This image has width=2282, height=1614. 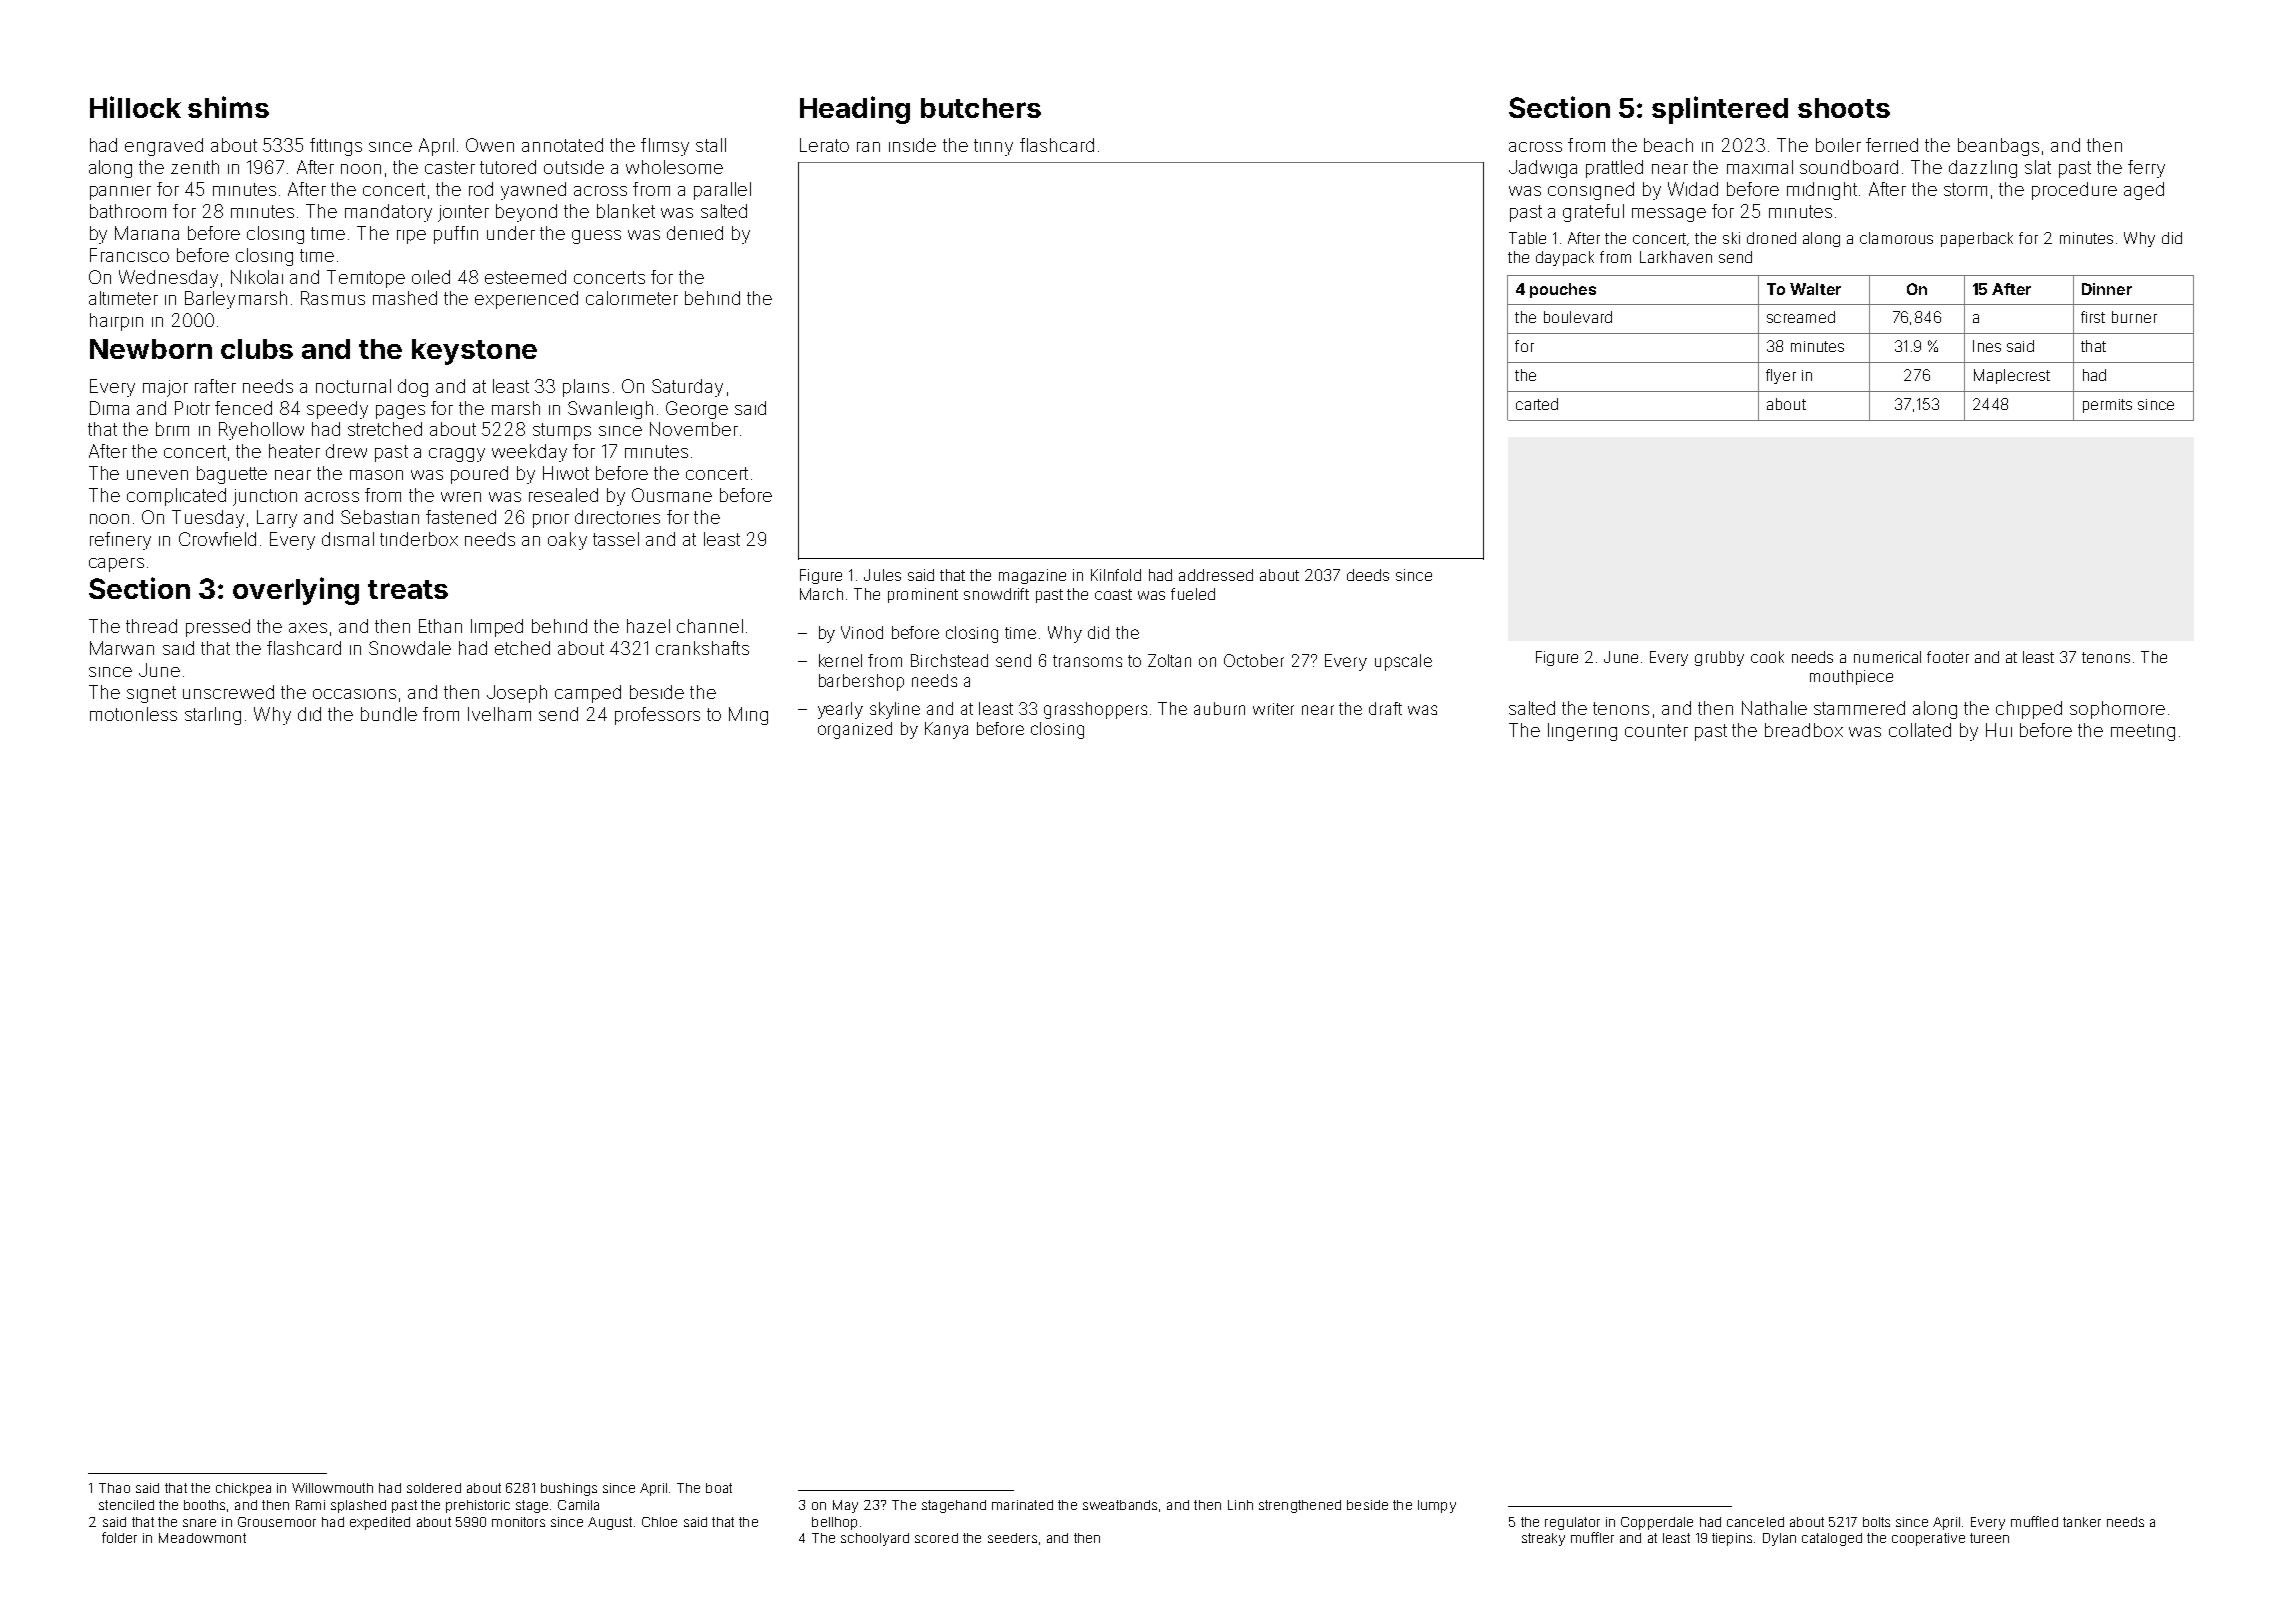 What do you see at coordinates (2107, 289) in the image?
I see `Dinner` at bounding box center [2107, 289].
